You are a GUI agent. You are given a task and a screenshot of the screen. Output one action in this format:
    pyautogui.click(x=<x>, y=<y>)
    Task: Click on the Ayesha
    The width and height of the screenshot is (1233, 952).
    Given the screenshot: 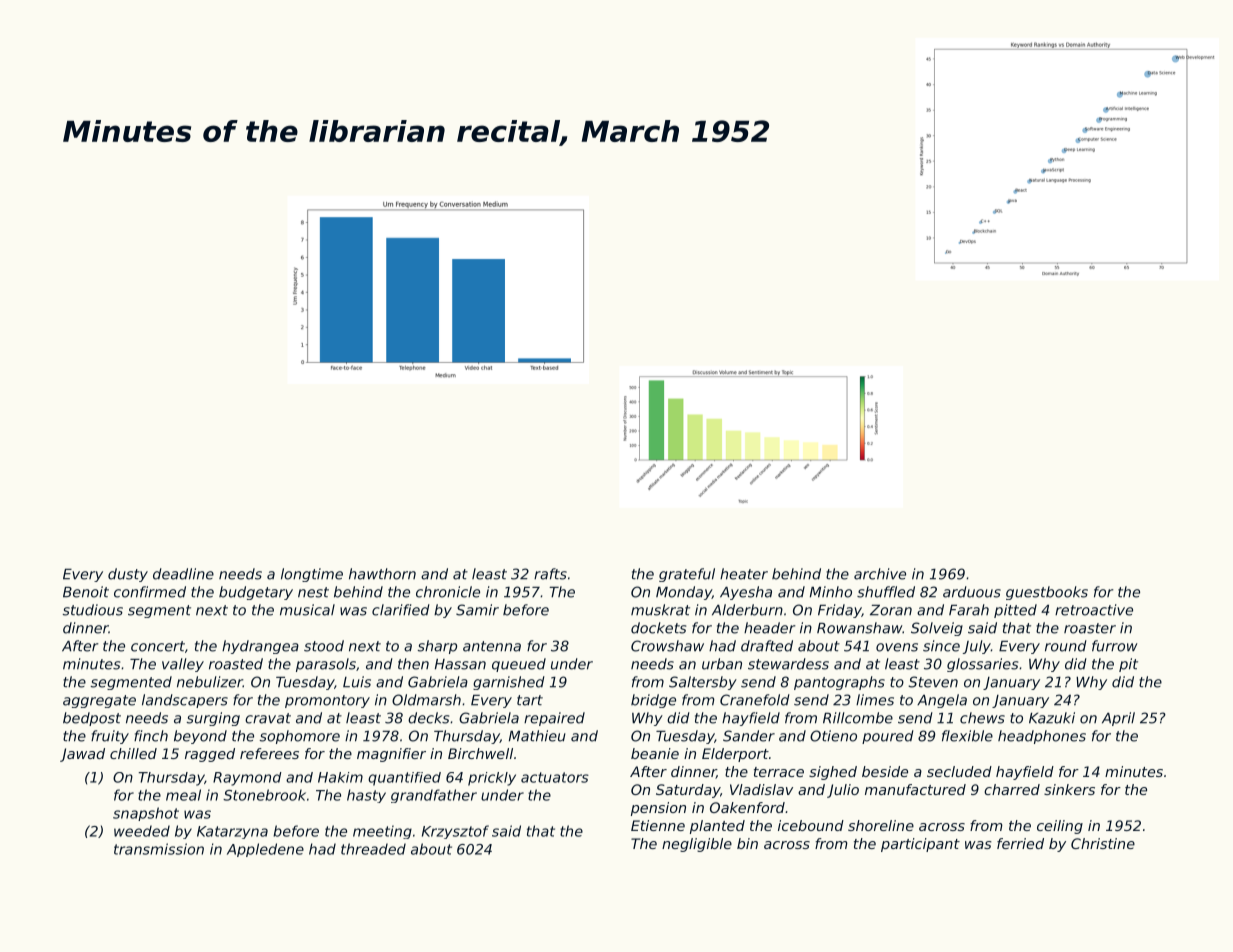 What is the action you would take?
    pyautogui.click(x=746, y=593)
